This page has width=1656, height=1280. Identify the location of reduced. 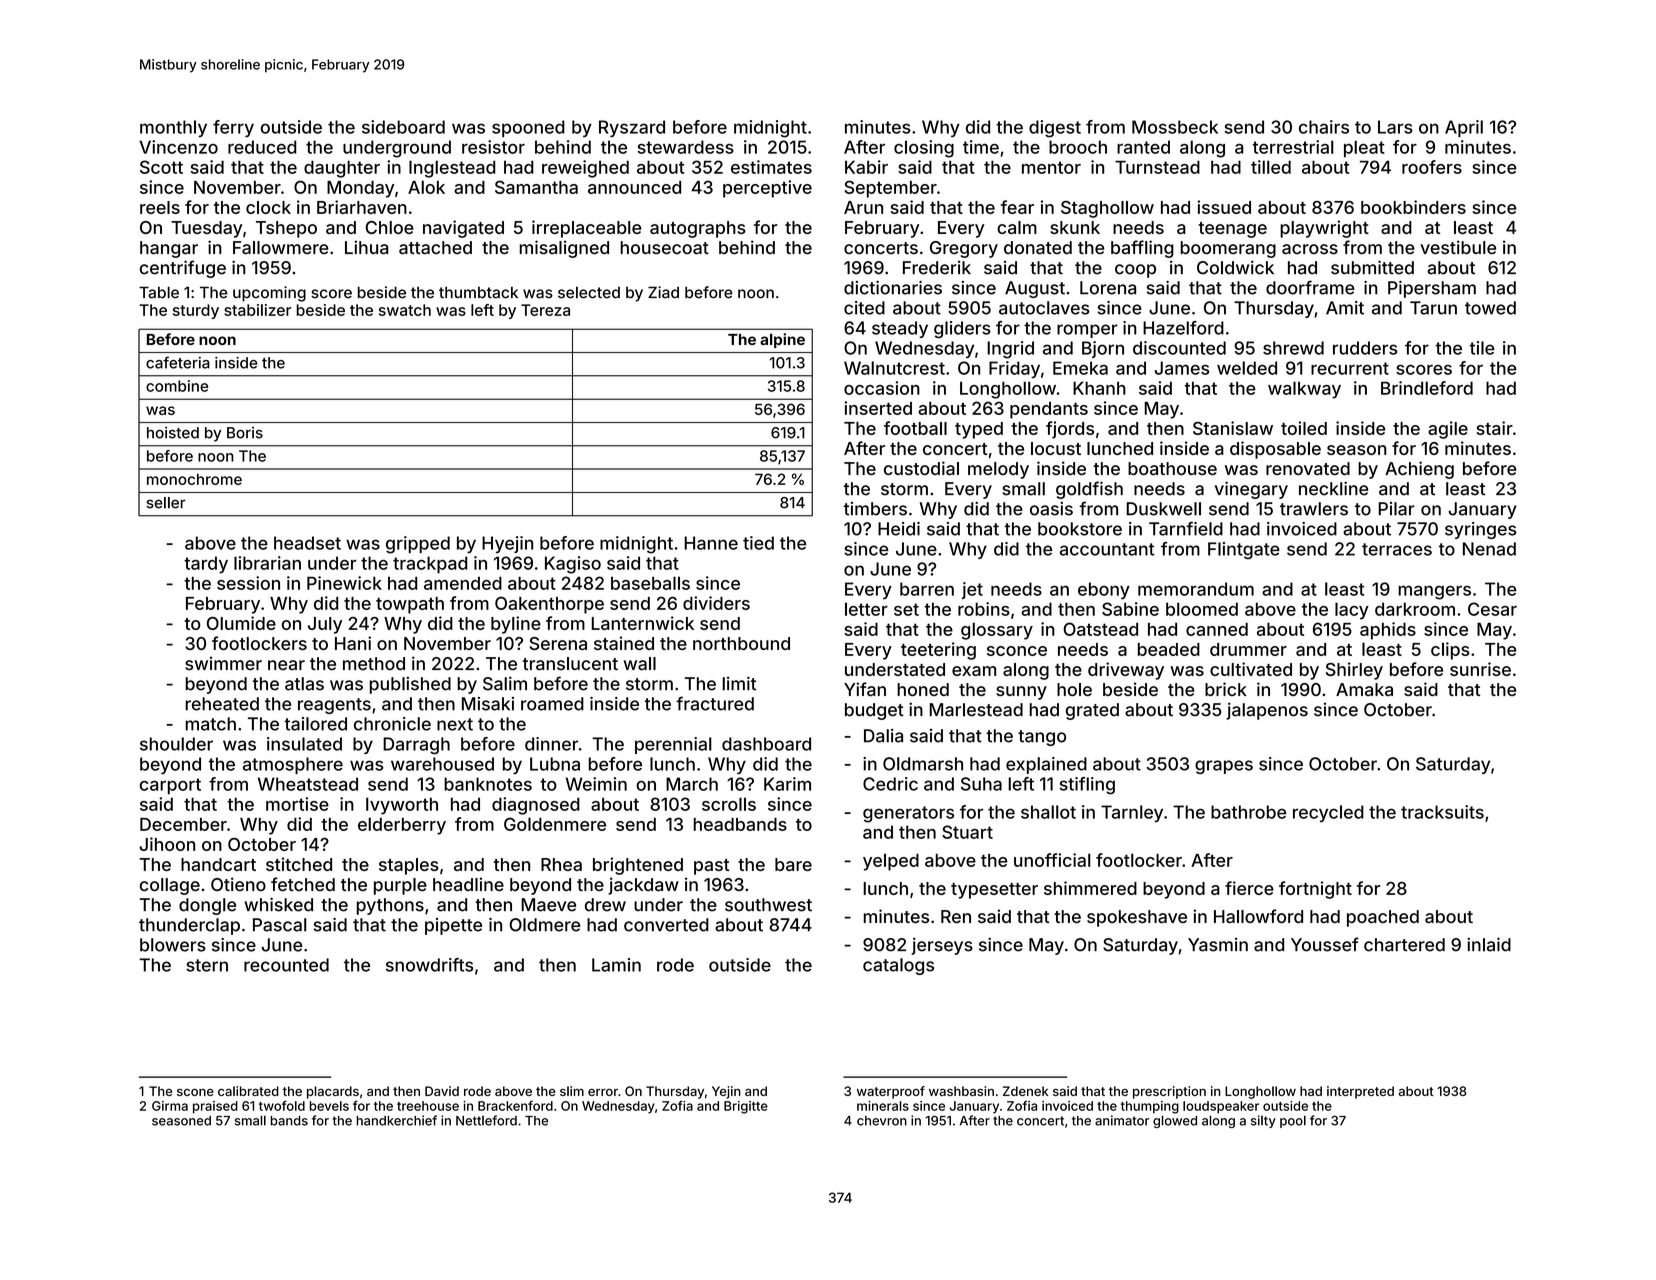
(262, 147).
